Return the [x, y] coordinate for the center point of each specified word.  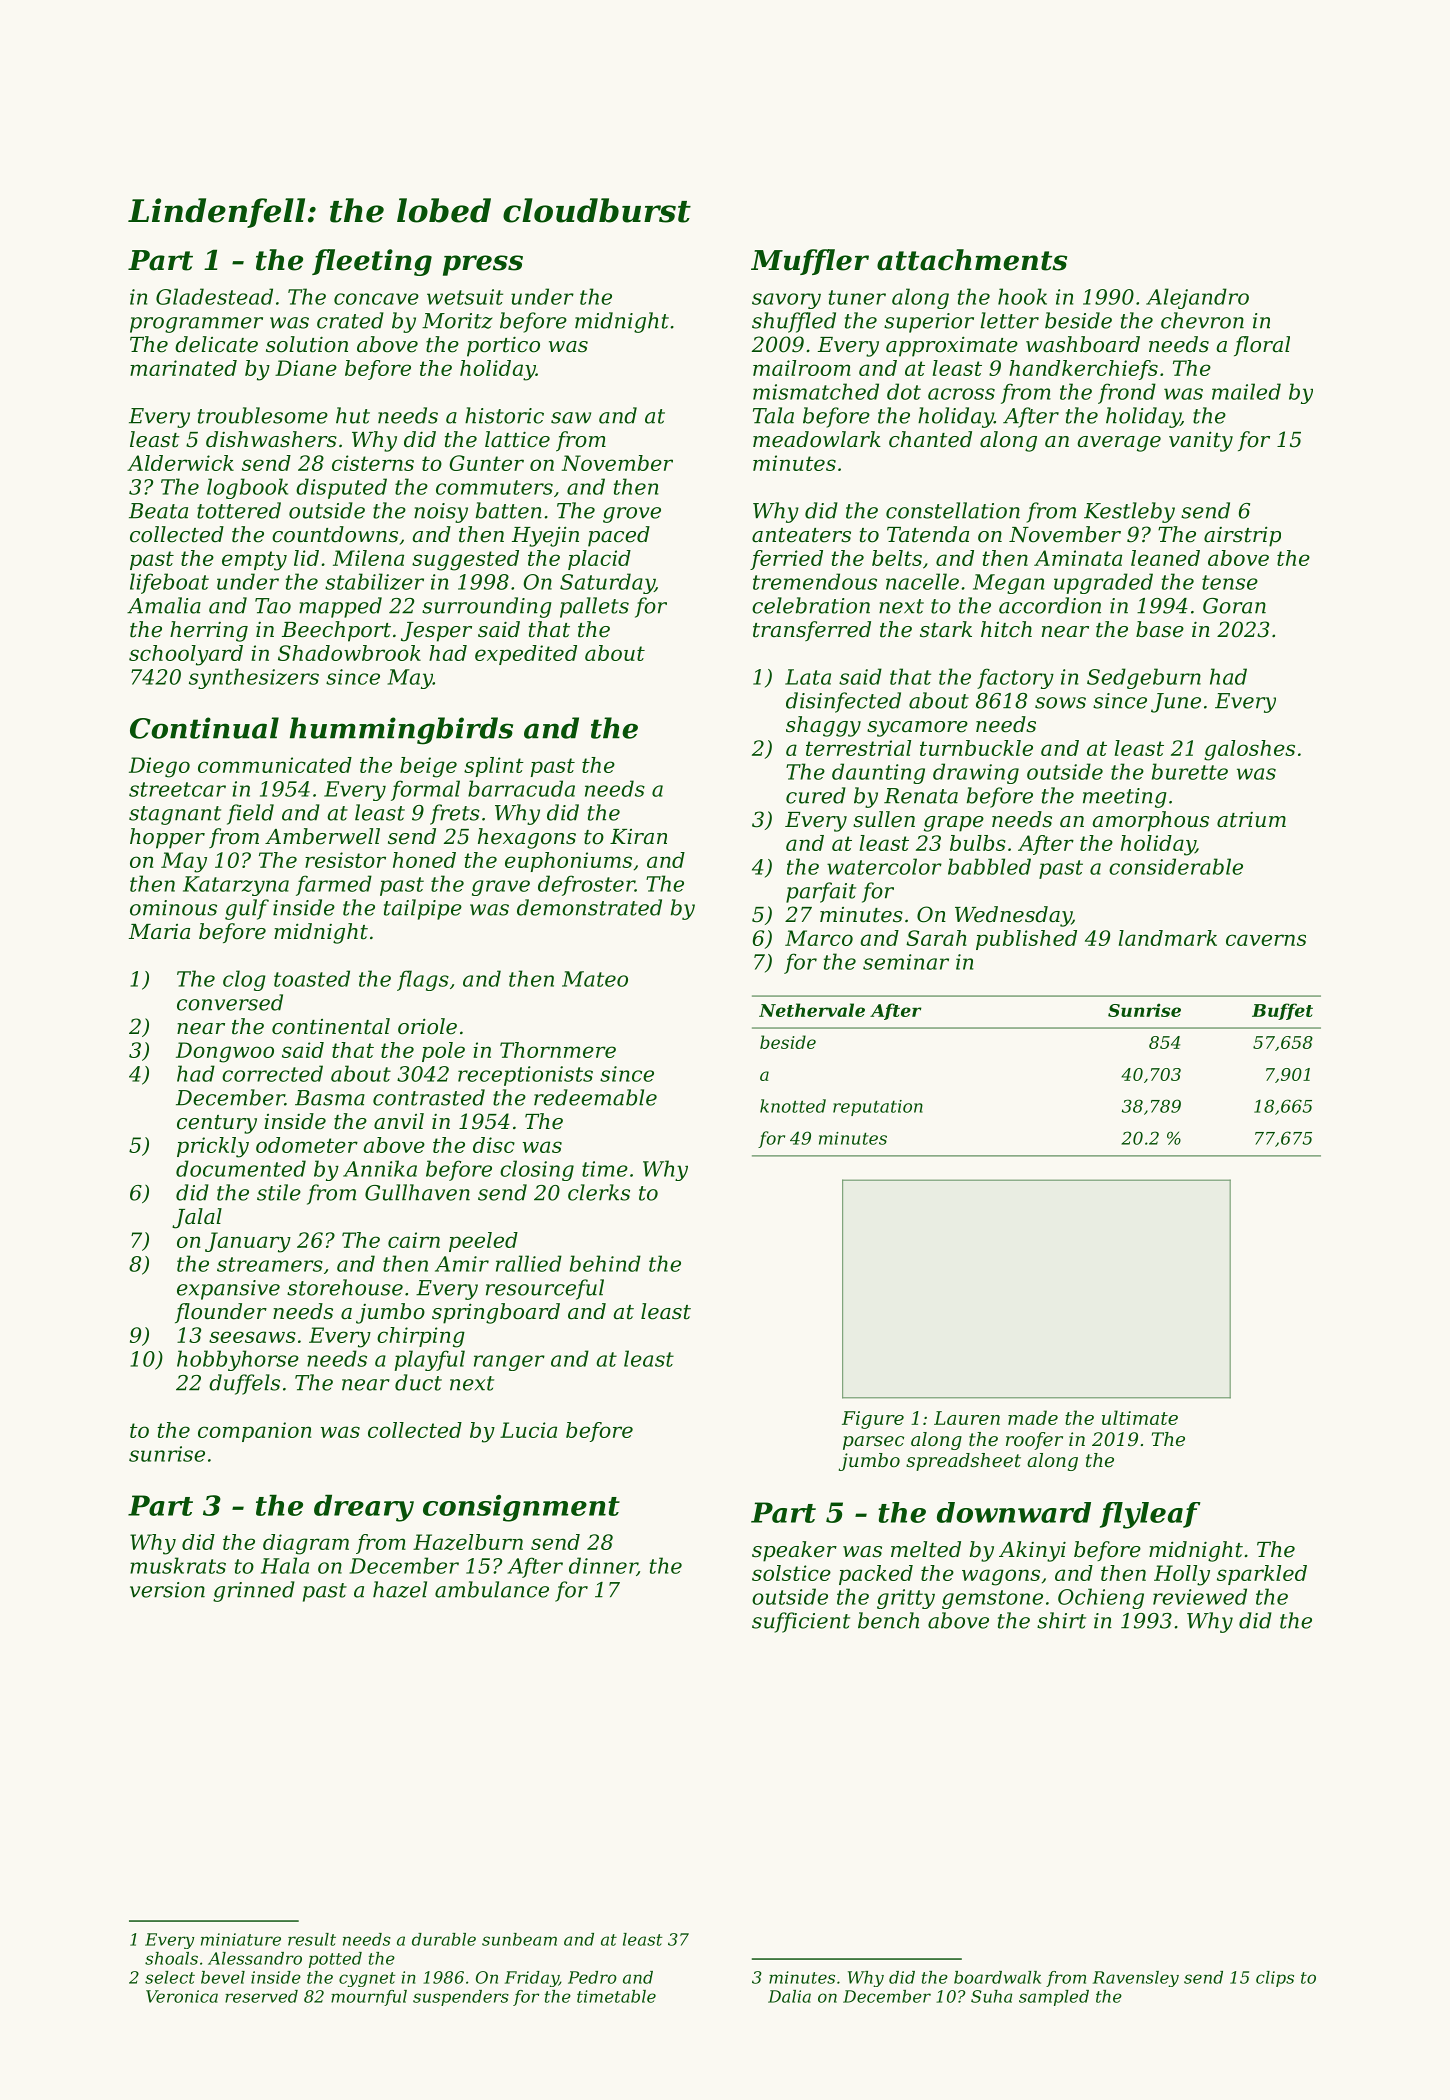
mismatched [816, 391]
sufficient [801, 1622]
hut [353, 415]
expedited [526, 655]
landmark [1168, 938]
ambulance [492, 1589]
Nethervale [812, 1010]
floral [1262, 346]
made [1033, 1417]
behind [605, 1263]
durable [444, 1939]
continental [331, 1026]
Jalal [197, 1218]
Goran [1234, 606]
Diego [159, 767]
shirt [1061, 1620]
